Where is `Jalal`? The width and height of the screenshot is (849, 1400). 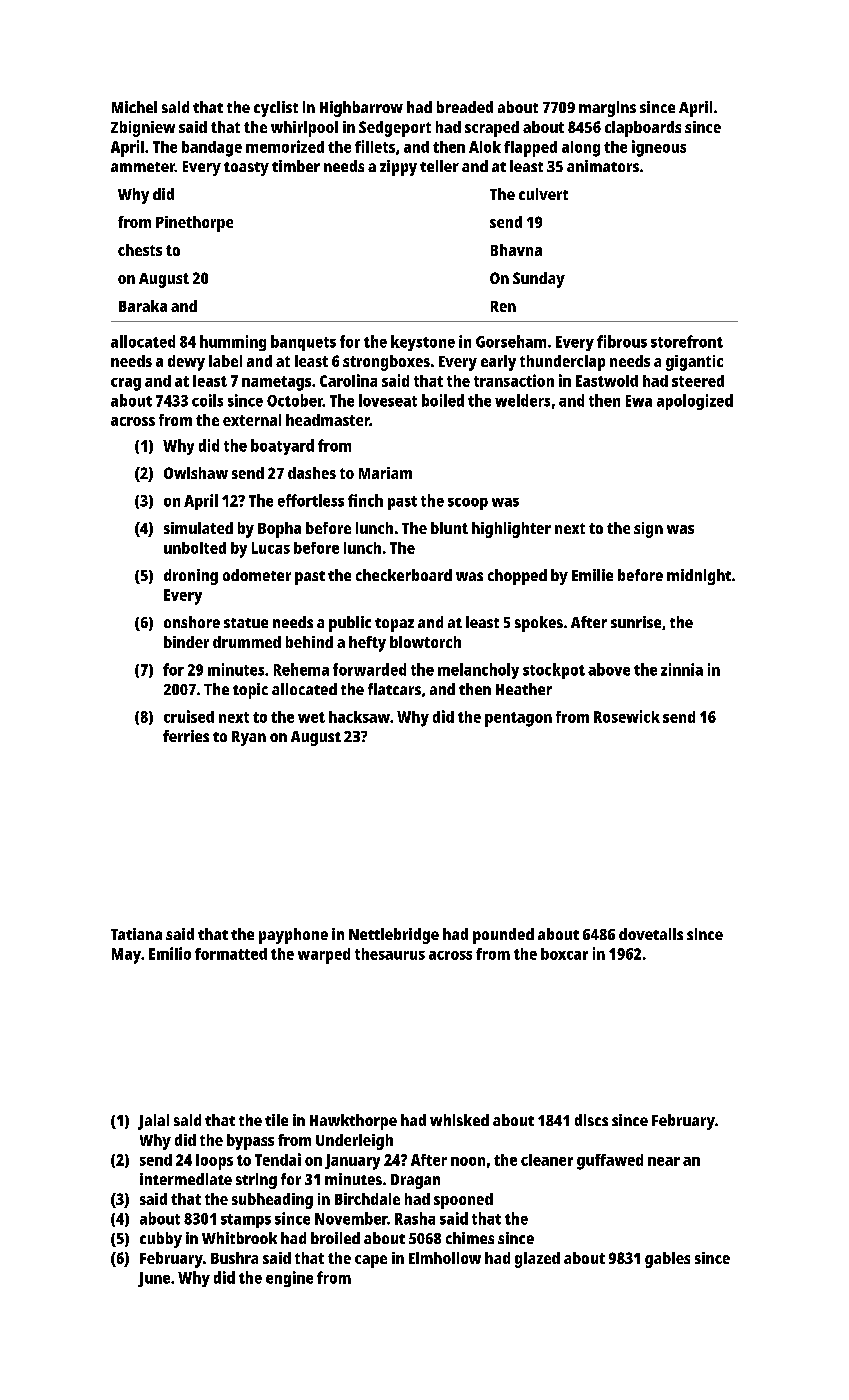 Jalal is located at coordinates (153, 1122).
